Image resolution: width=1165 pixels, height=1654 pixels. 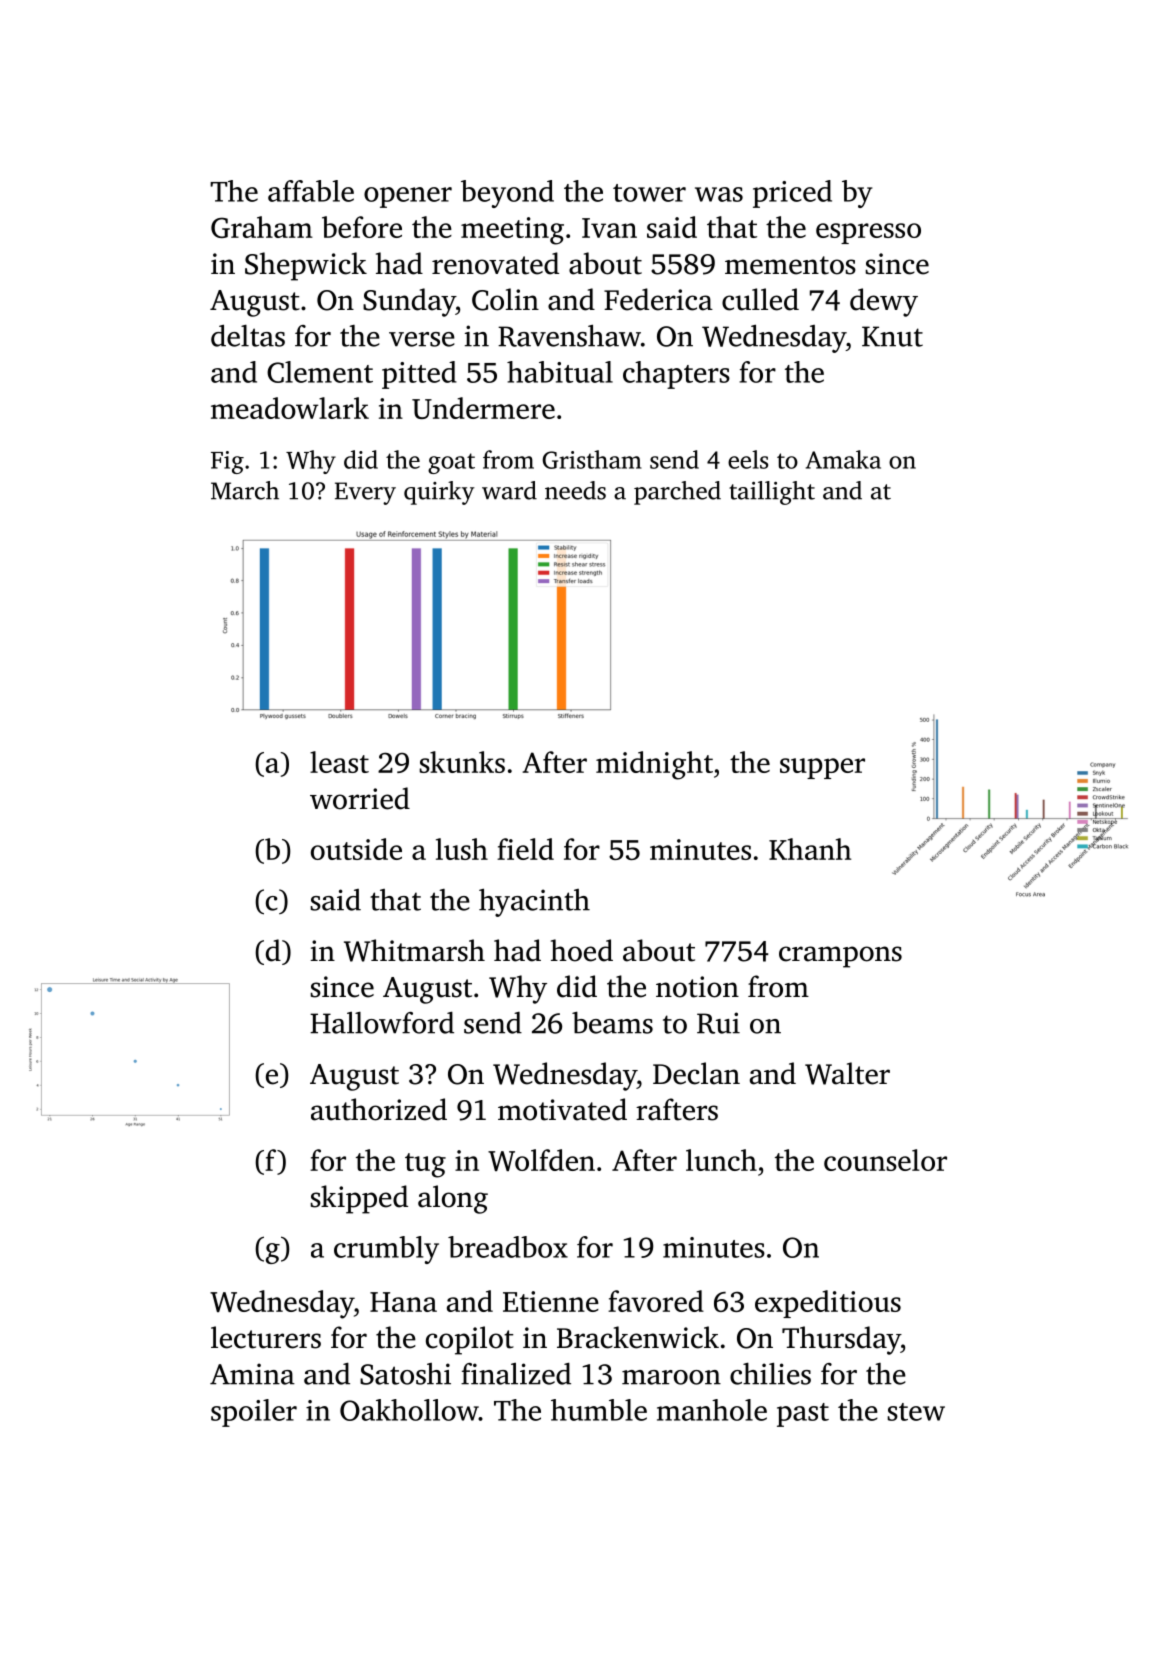 What do you see at coordinates (379, 1109) in the image?
I see `authorized` at bounding box center [379, 1109].
